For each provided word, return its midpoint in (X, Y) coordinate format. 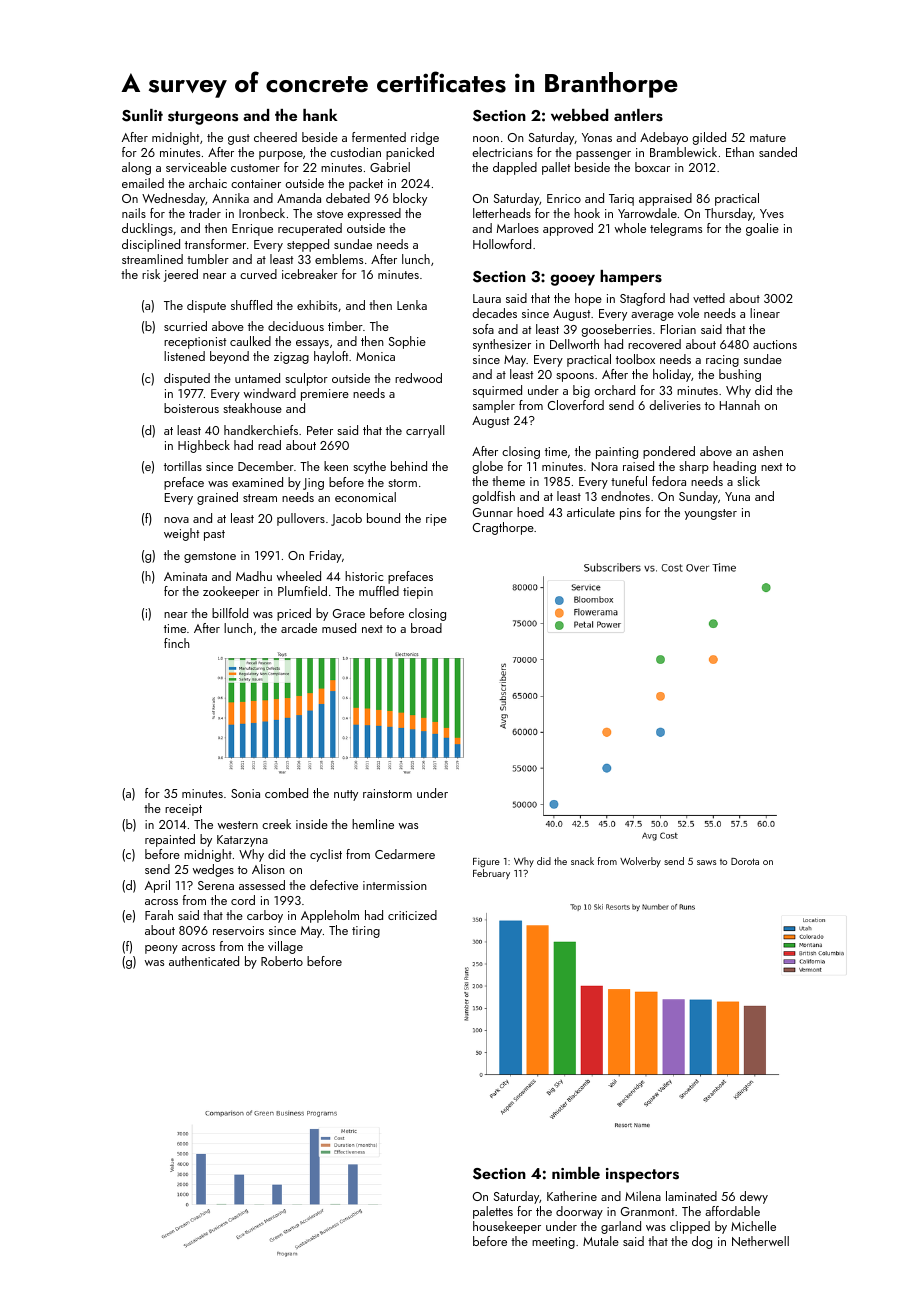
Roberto (282, 961)
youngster (710, 514)
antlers (638, 115)
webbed (579, 115)
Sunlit (142, 115)
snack (582, 861)
